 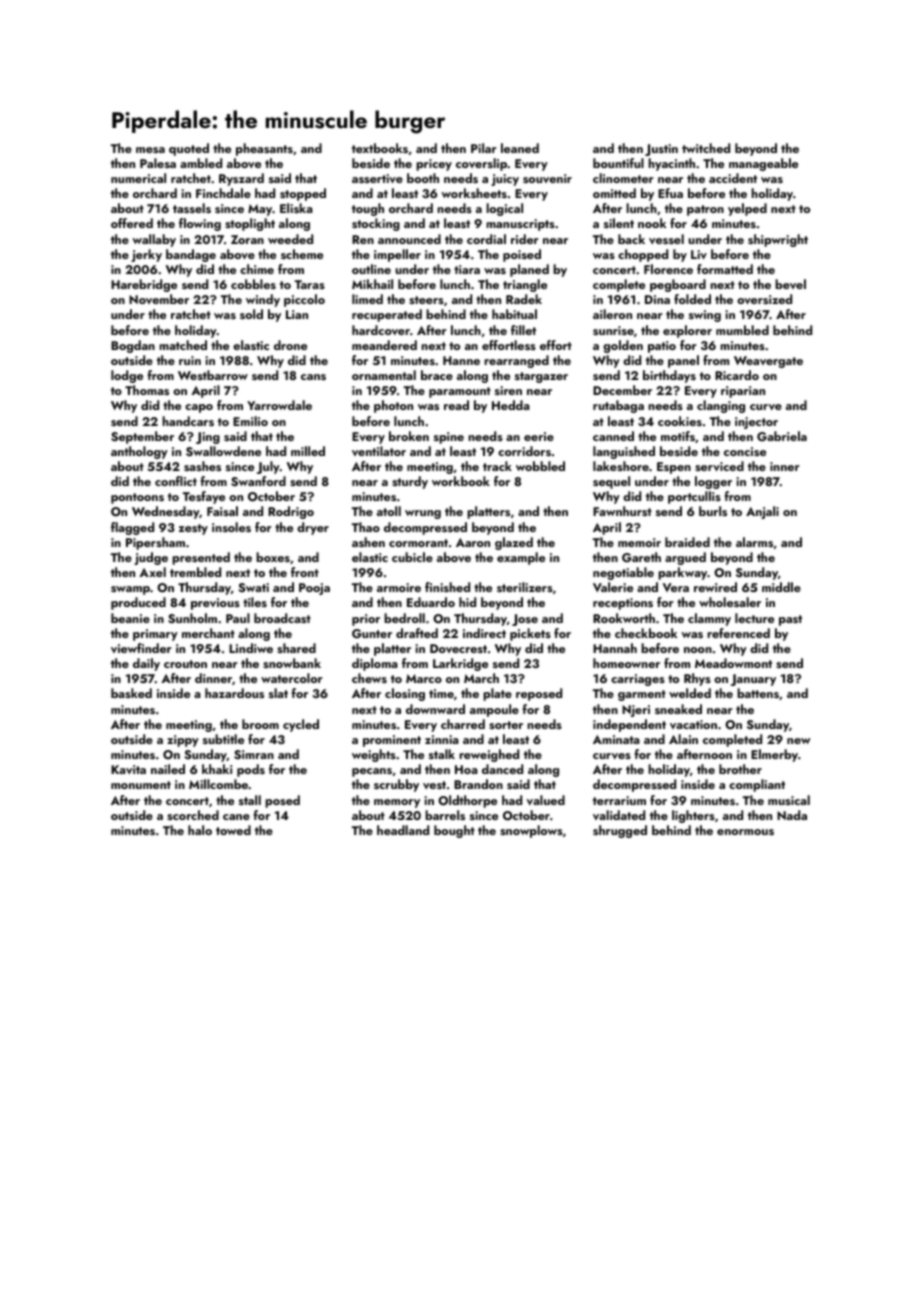 I want to click on Gabriela, so click(x=782, y=436).
